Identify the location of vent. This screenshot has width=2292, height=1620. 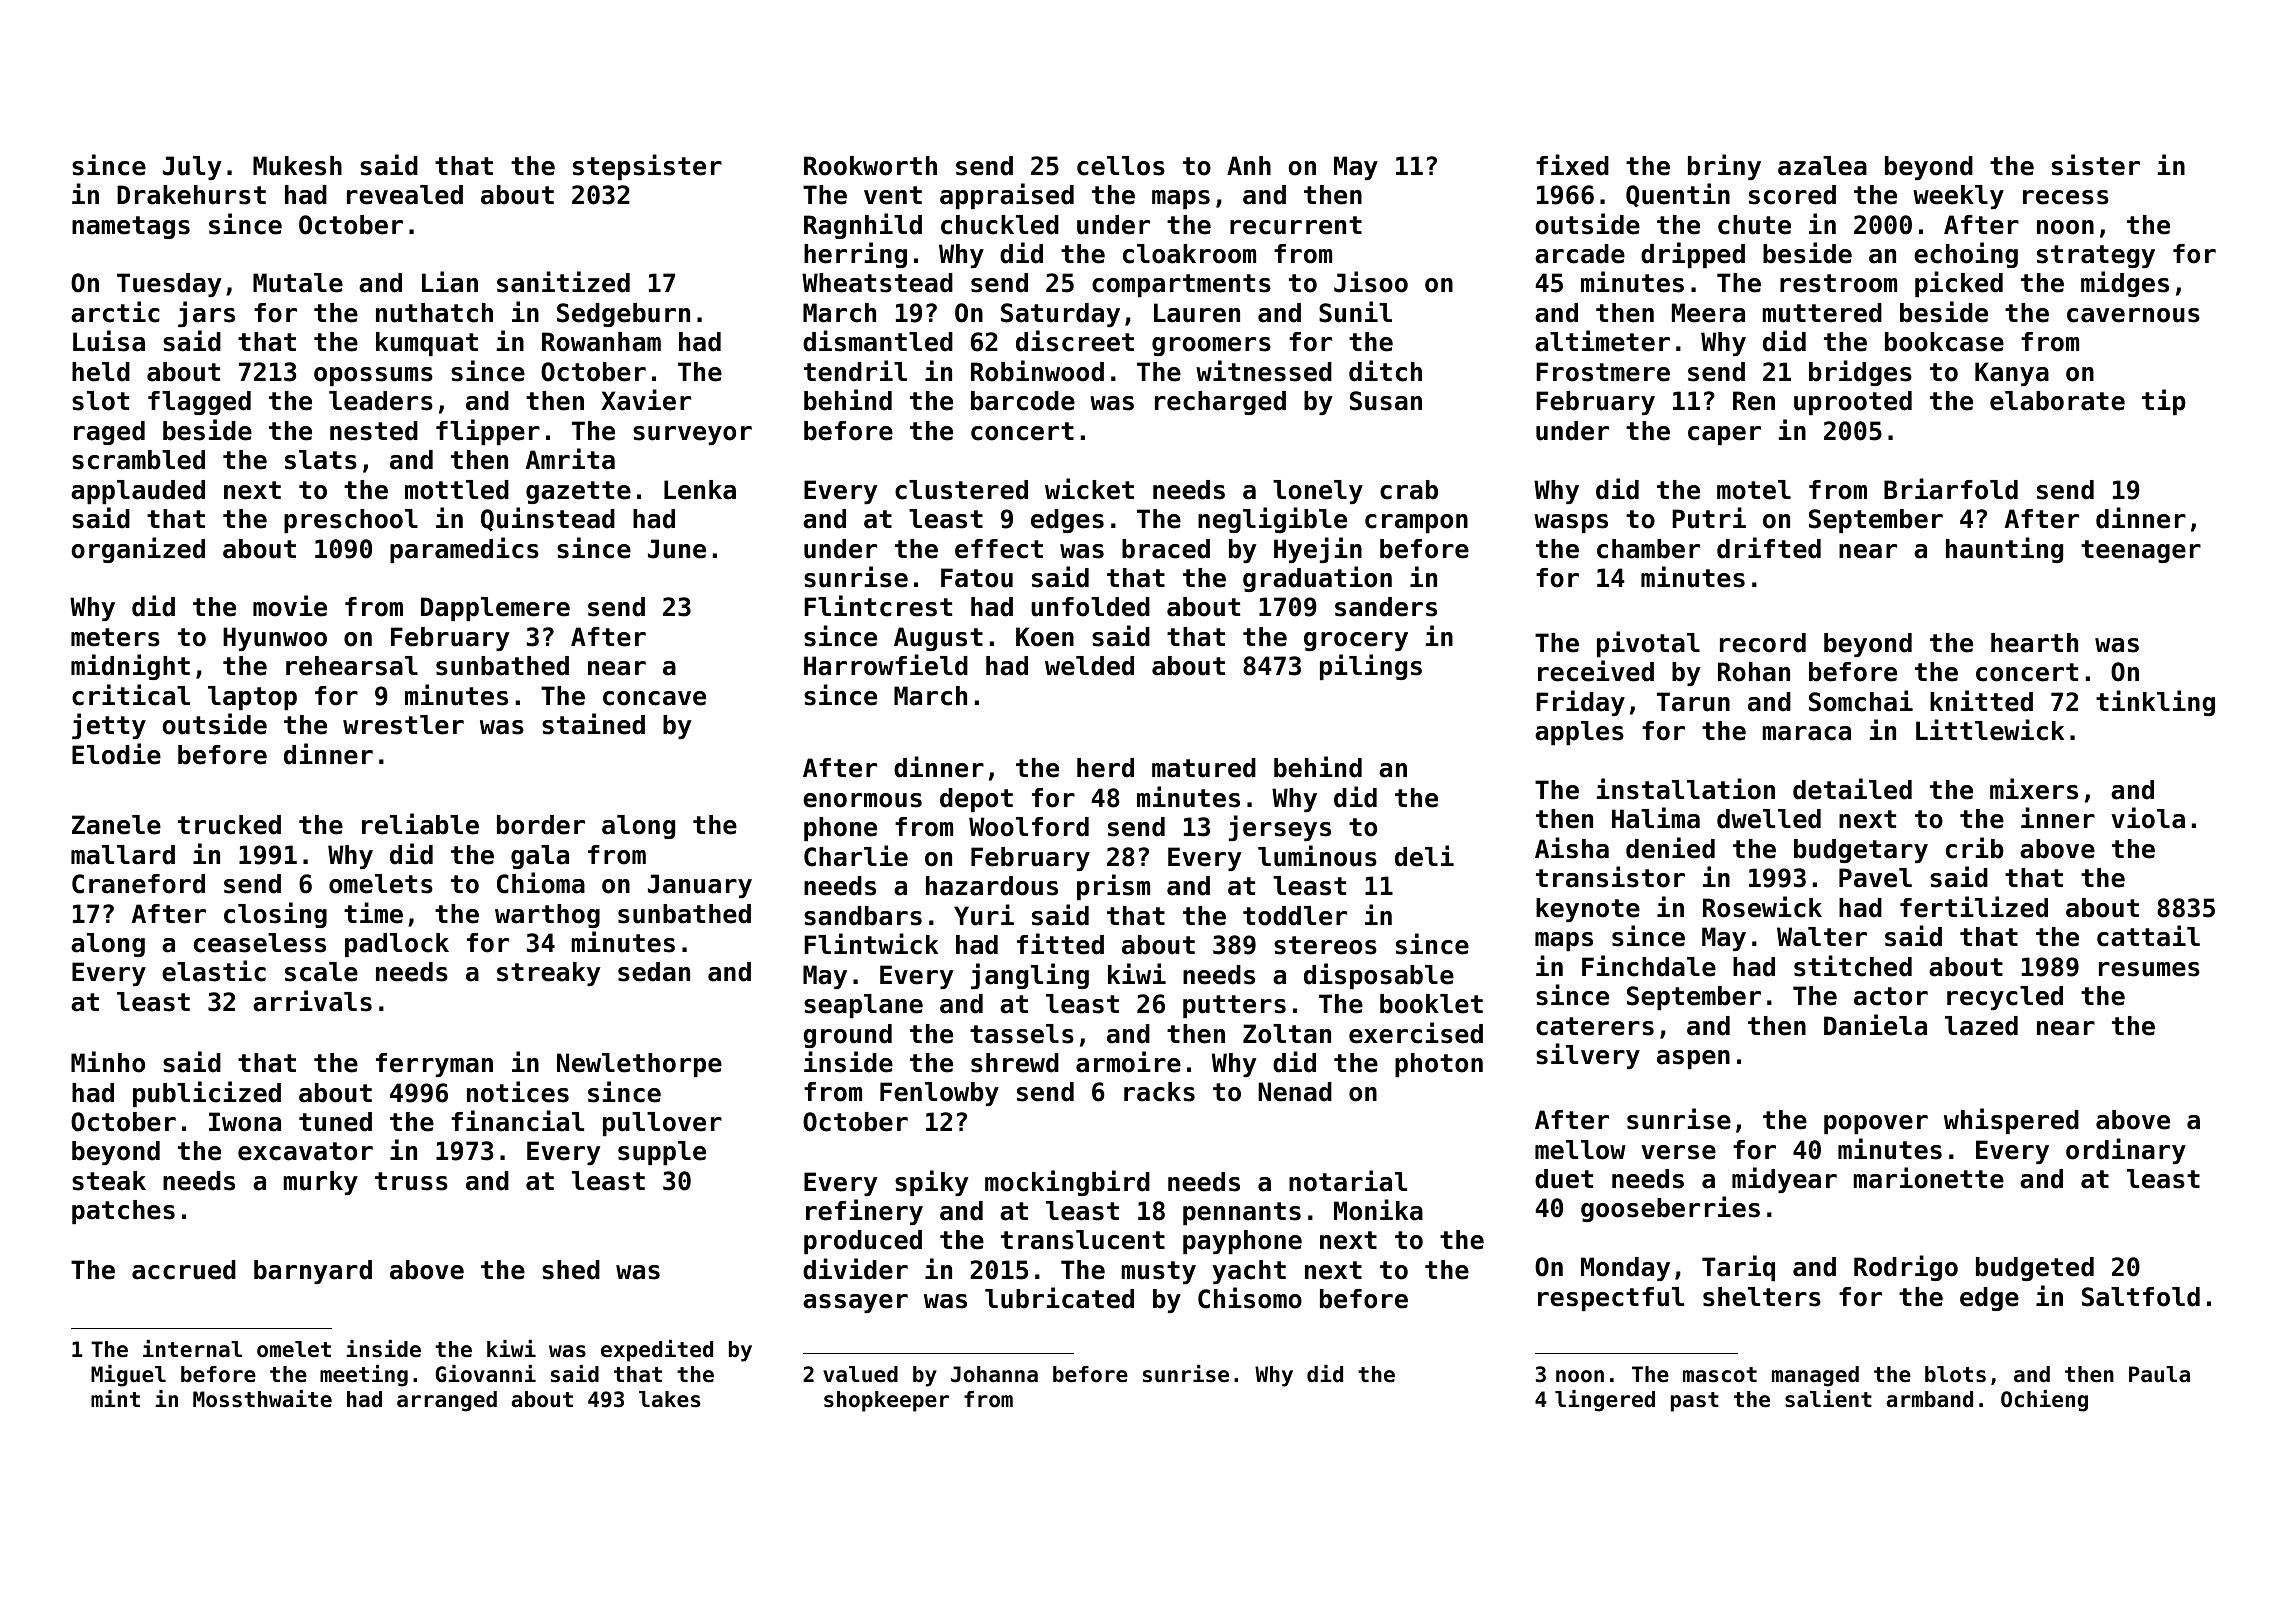
(893, 195).
